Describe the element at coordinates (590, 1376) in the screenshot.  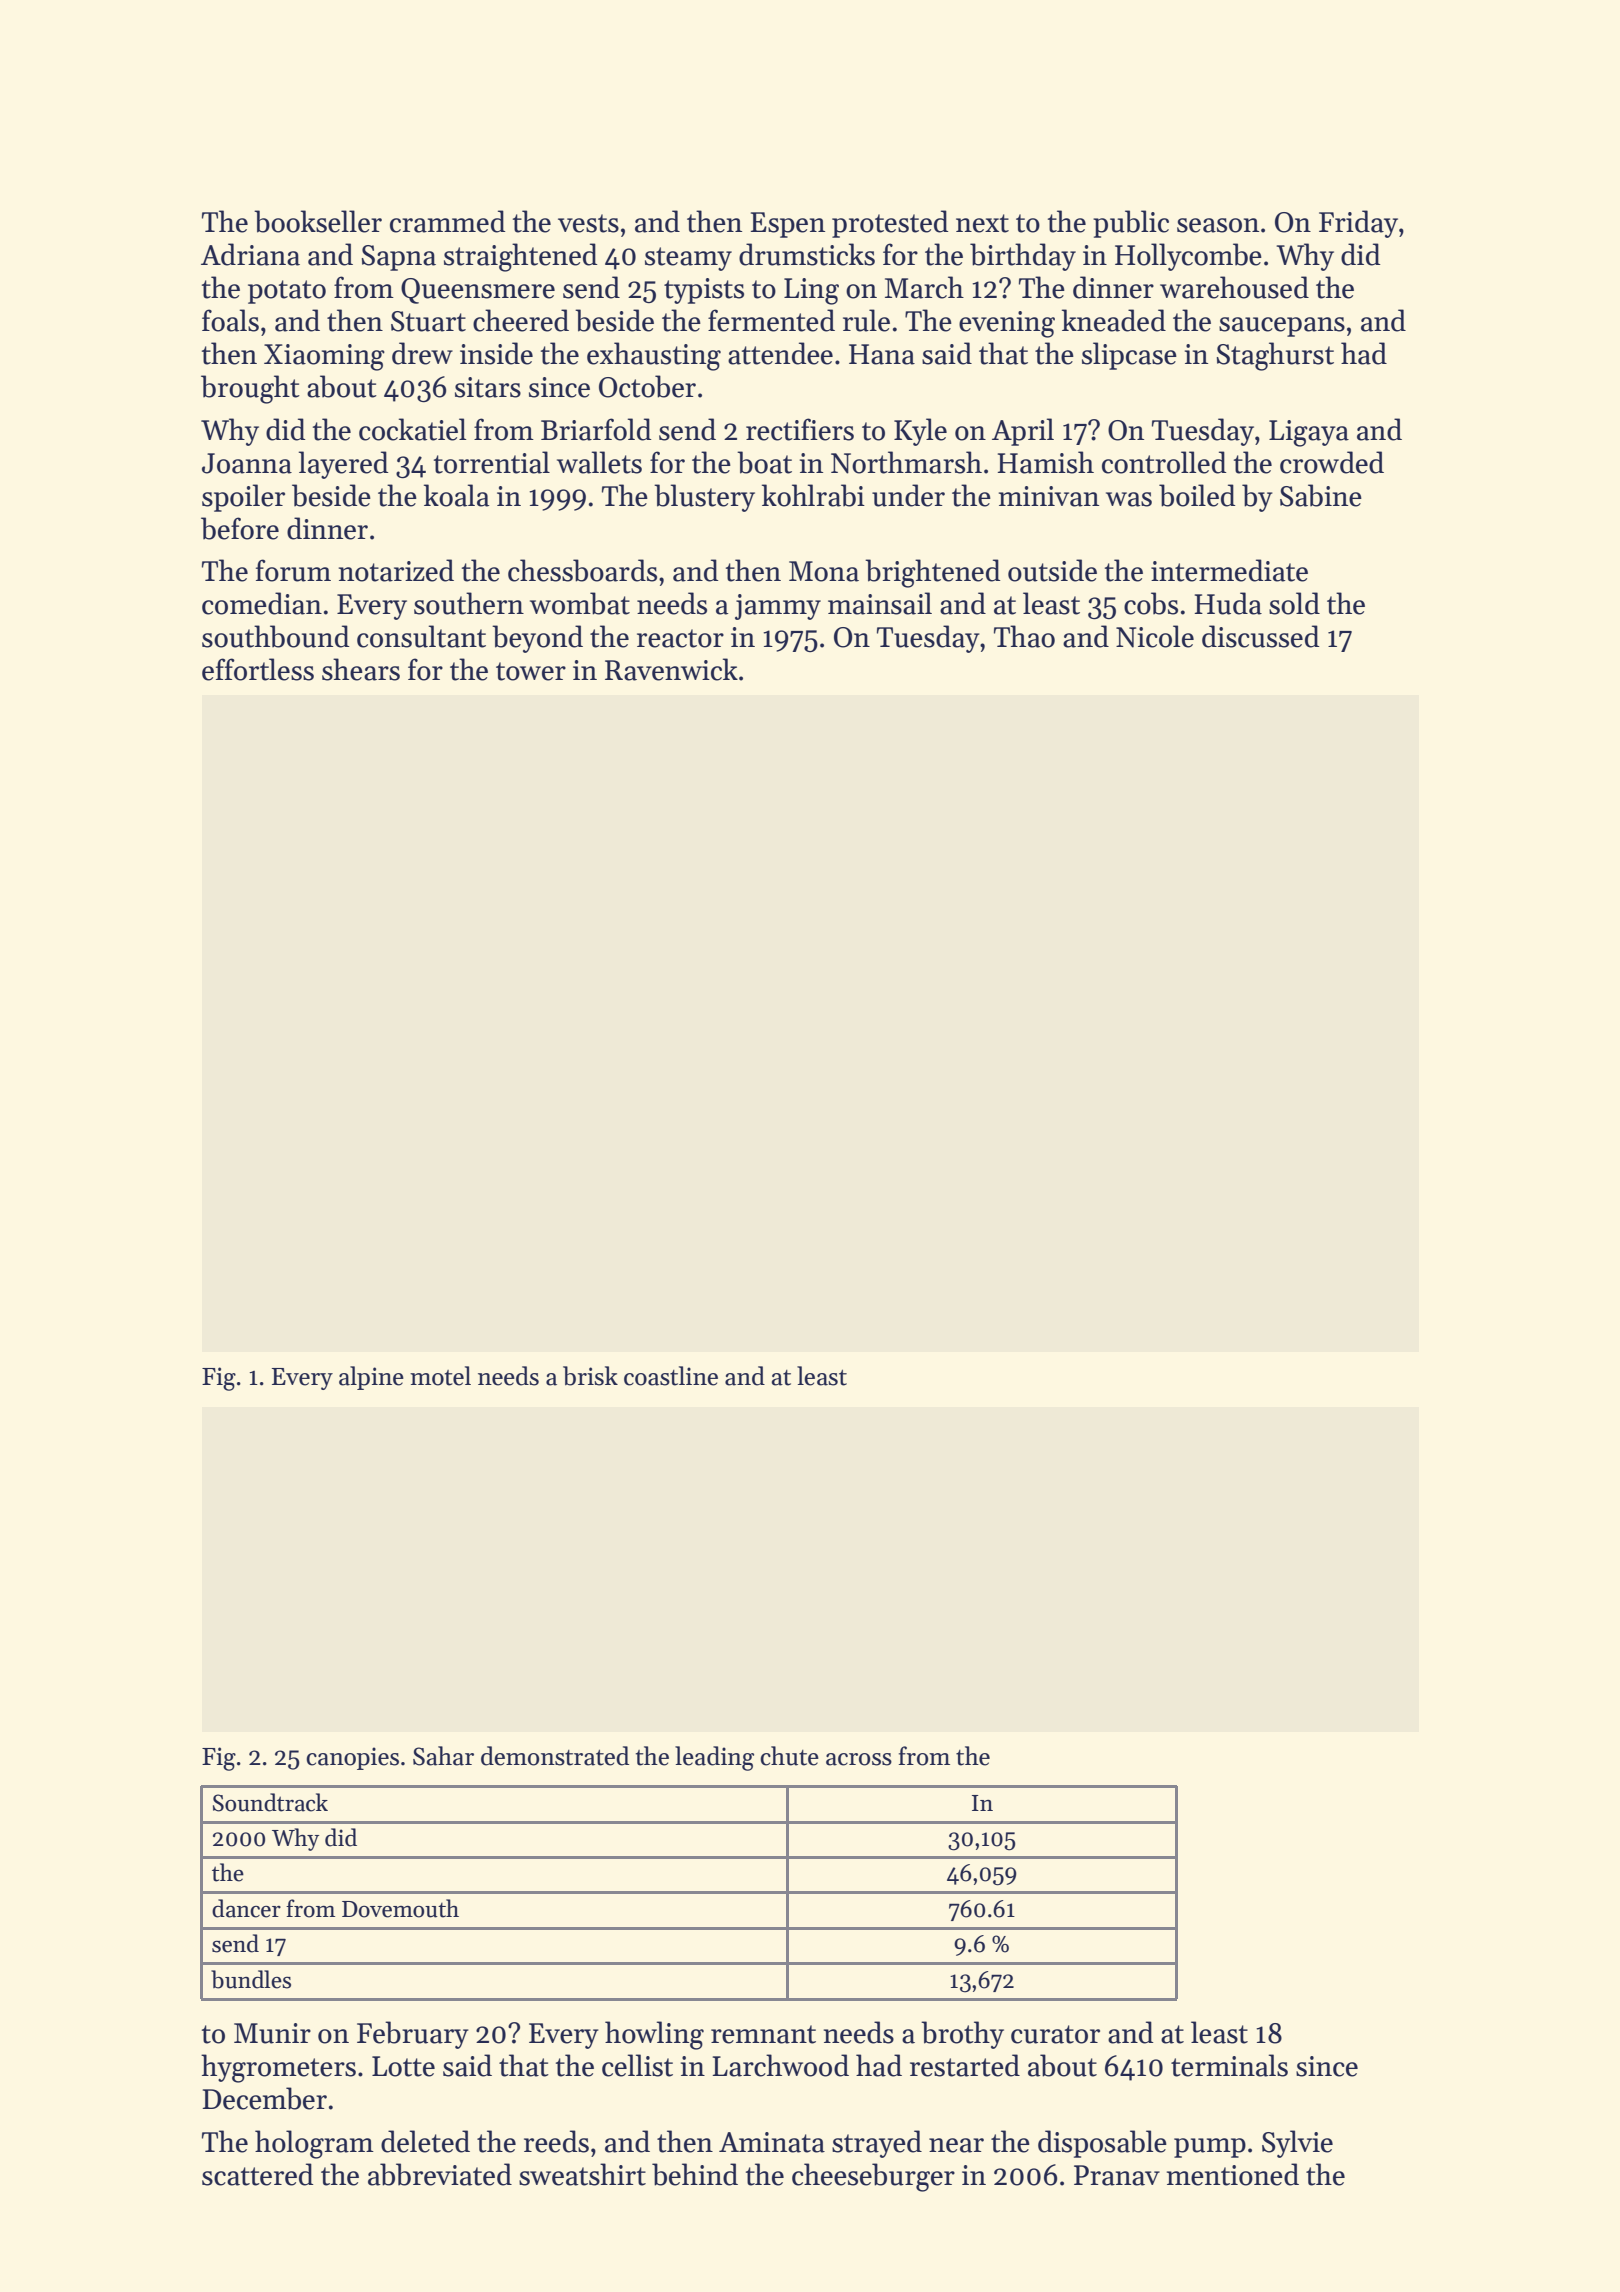
I see `brisk` at that location.
